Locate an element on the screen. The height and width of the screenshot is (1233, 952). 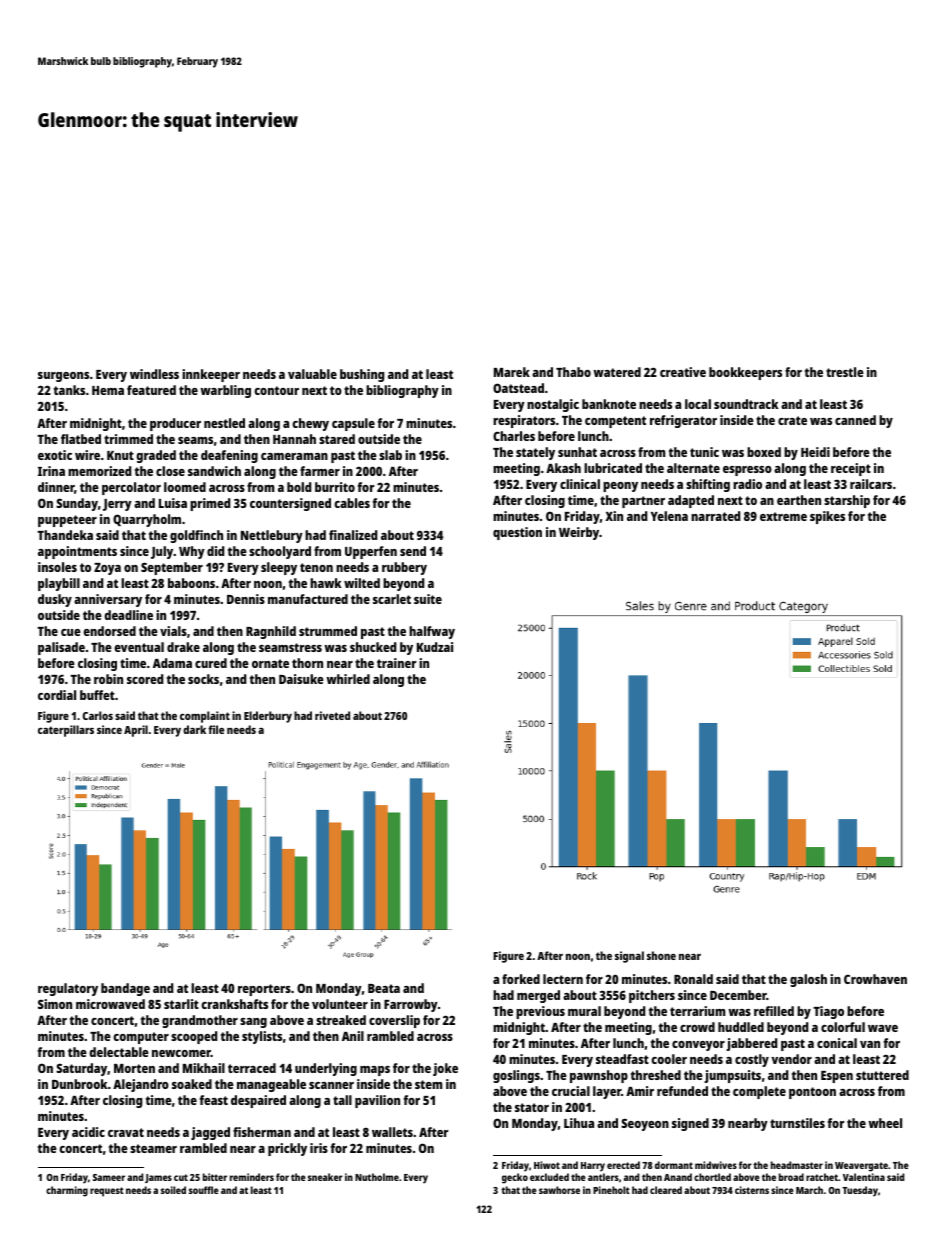
cisterns is located at coordinates (752, 1190).
